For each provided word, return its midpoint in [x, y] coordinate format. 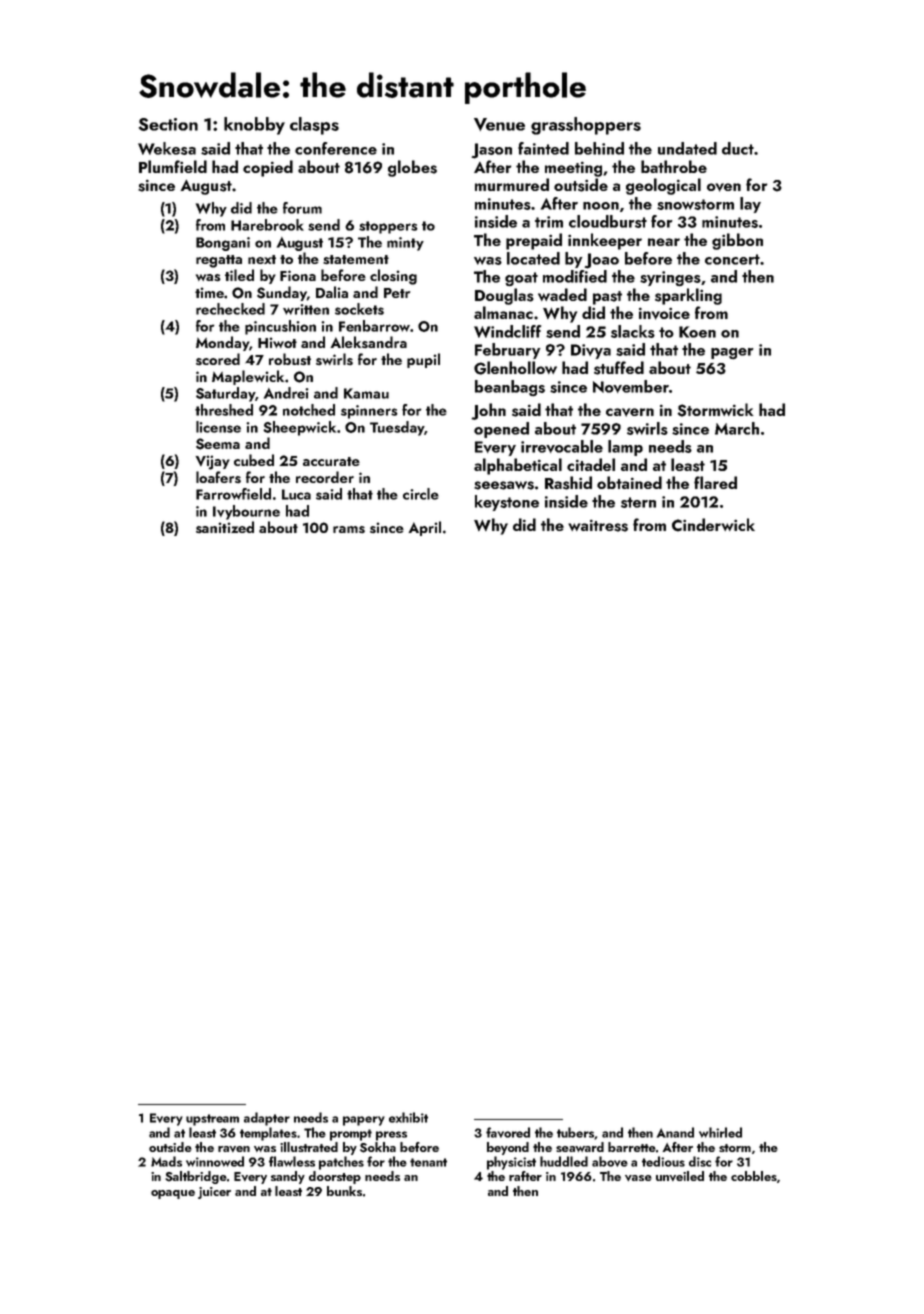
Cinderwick [713, 525]
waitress [598, 525]
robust [290, 359]
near [664, 242]
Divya [591, 351]
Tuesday [397, 428]
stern [638, 502]
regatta [219, 261]
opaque [173, 1194]
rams [349, 529]
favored [508, 1132]
